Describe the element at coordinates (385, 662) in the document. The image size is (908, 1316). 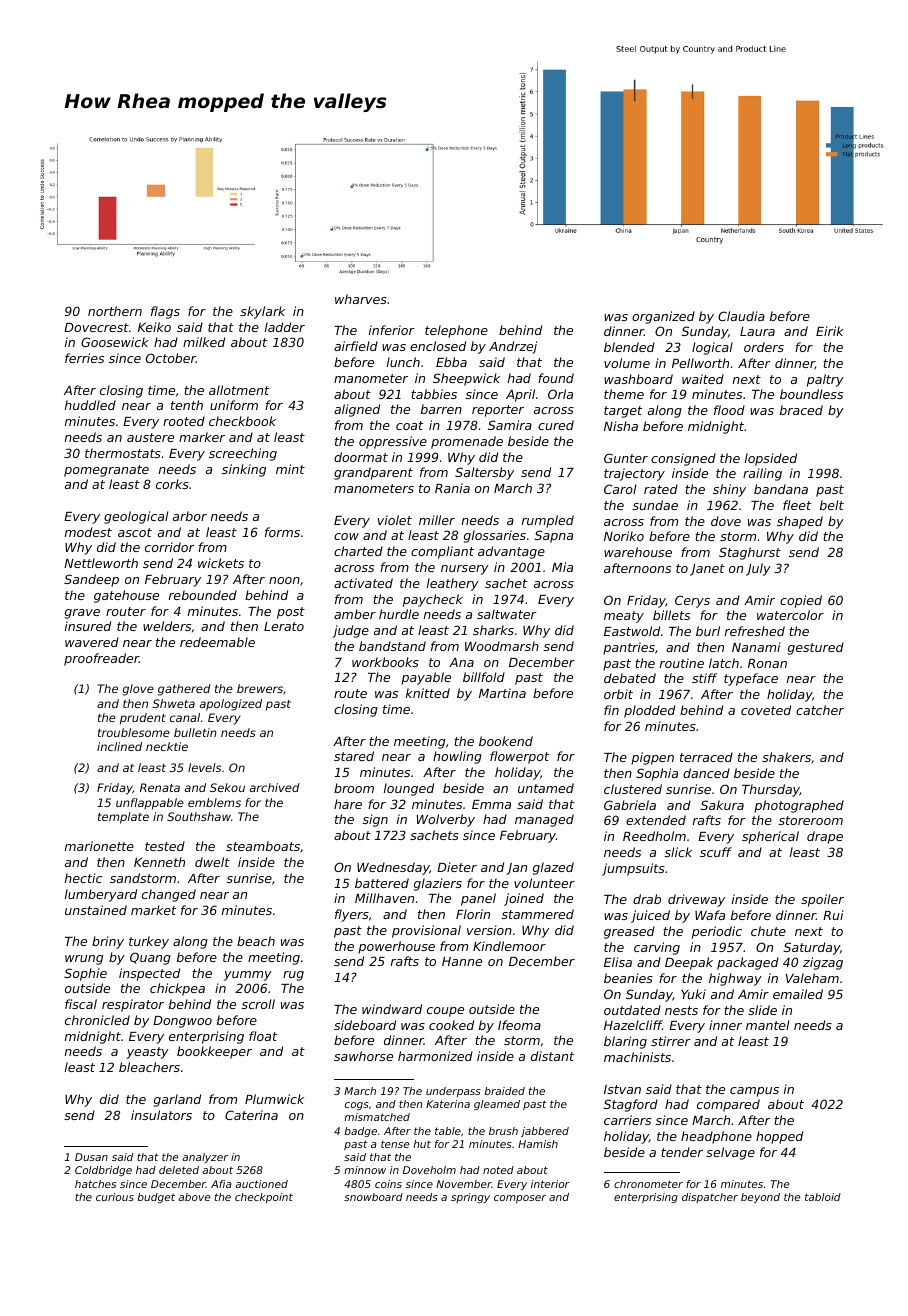
I see `workbooks` at that location.
